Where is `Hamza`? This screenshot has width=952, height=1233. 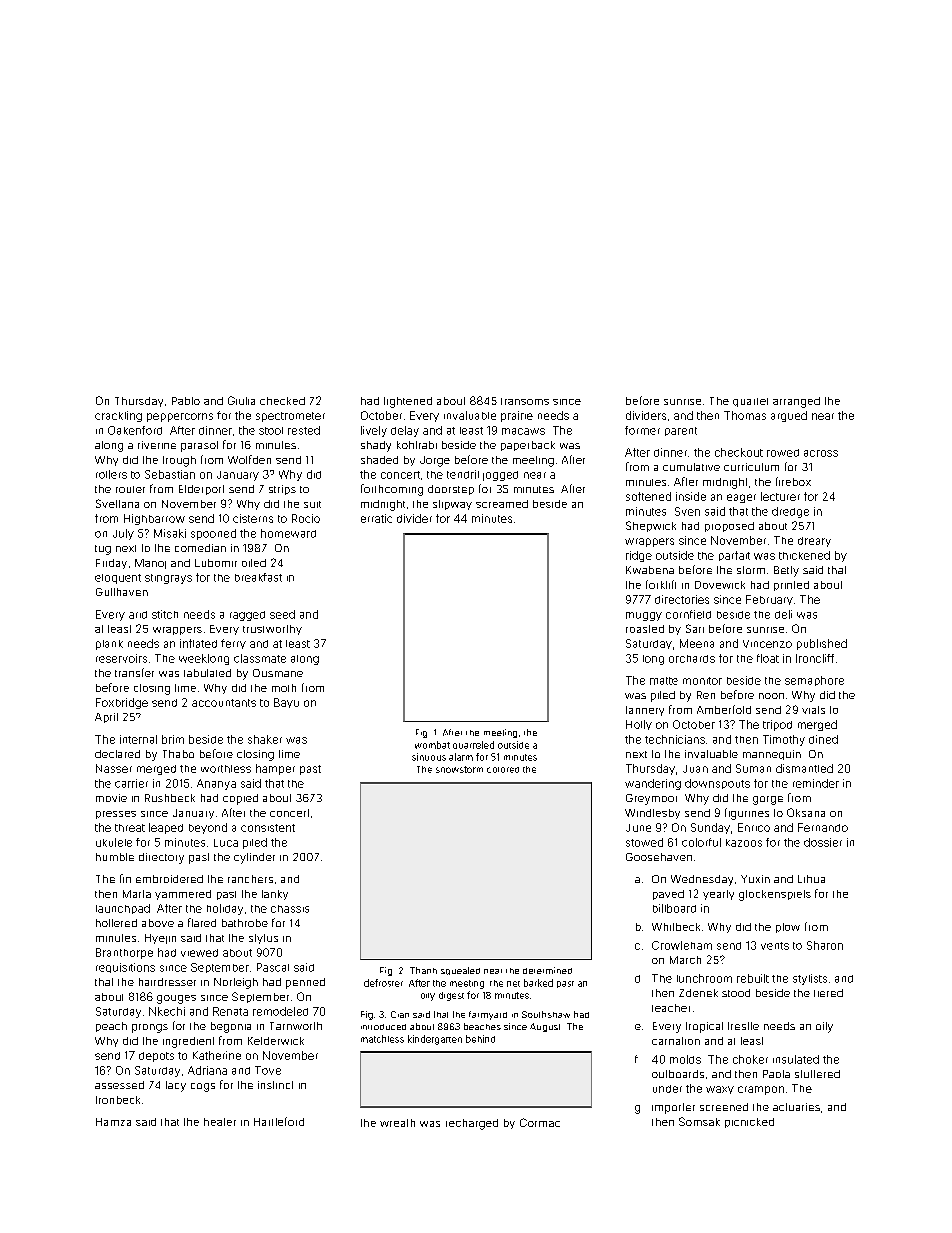 Hamza is located at coordinates (113, 1122).
